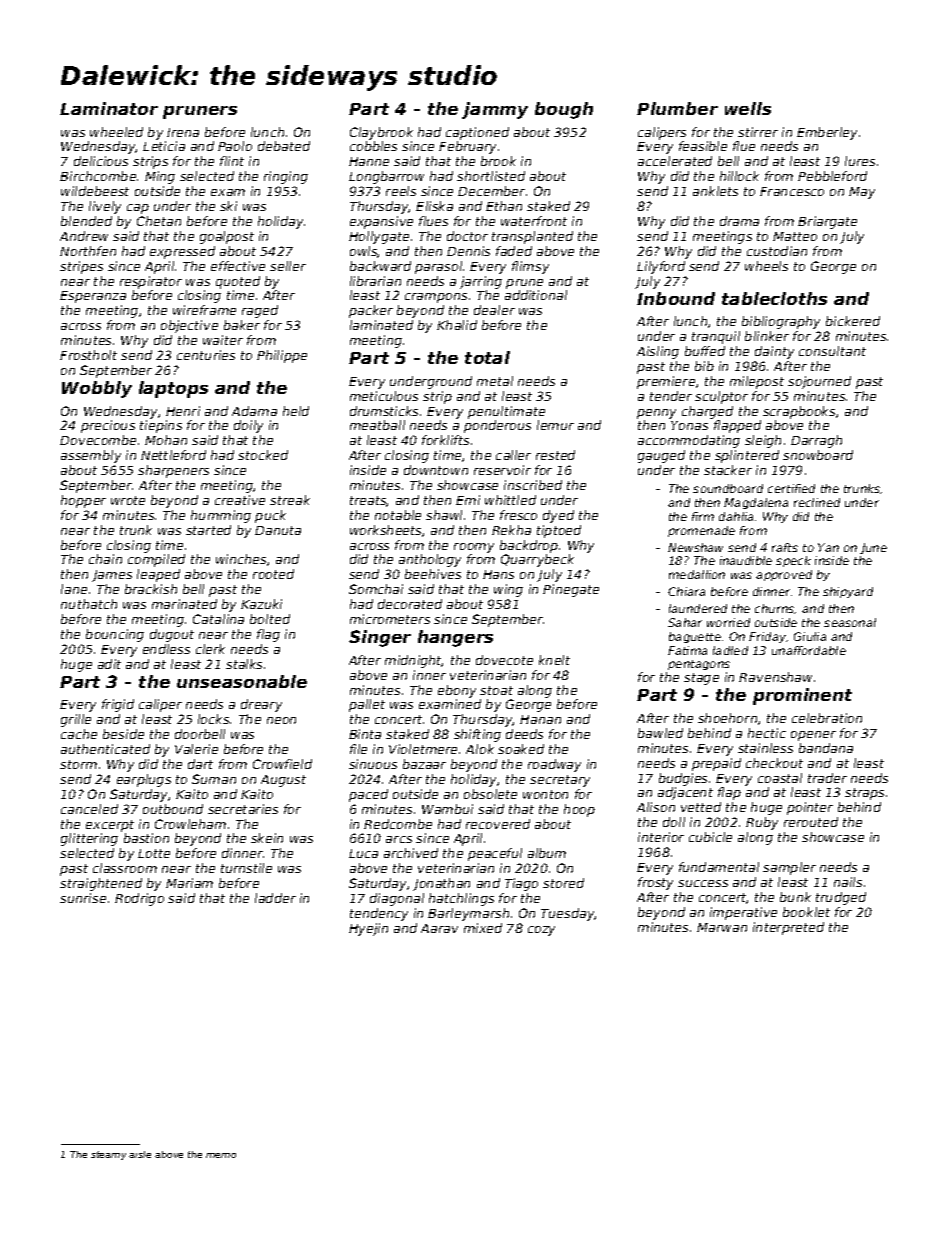 The width and height of the document is (952, 1233). What do you see at coordinates (474, 548) in the document?
I see `roomy` at bounding box center [474, 548].
